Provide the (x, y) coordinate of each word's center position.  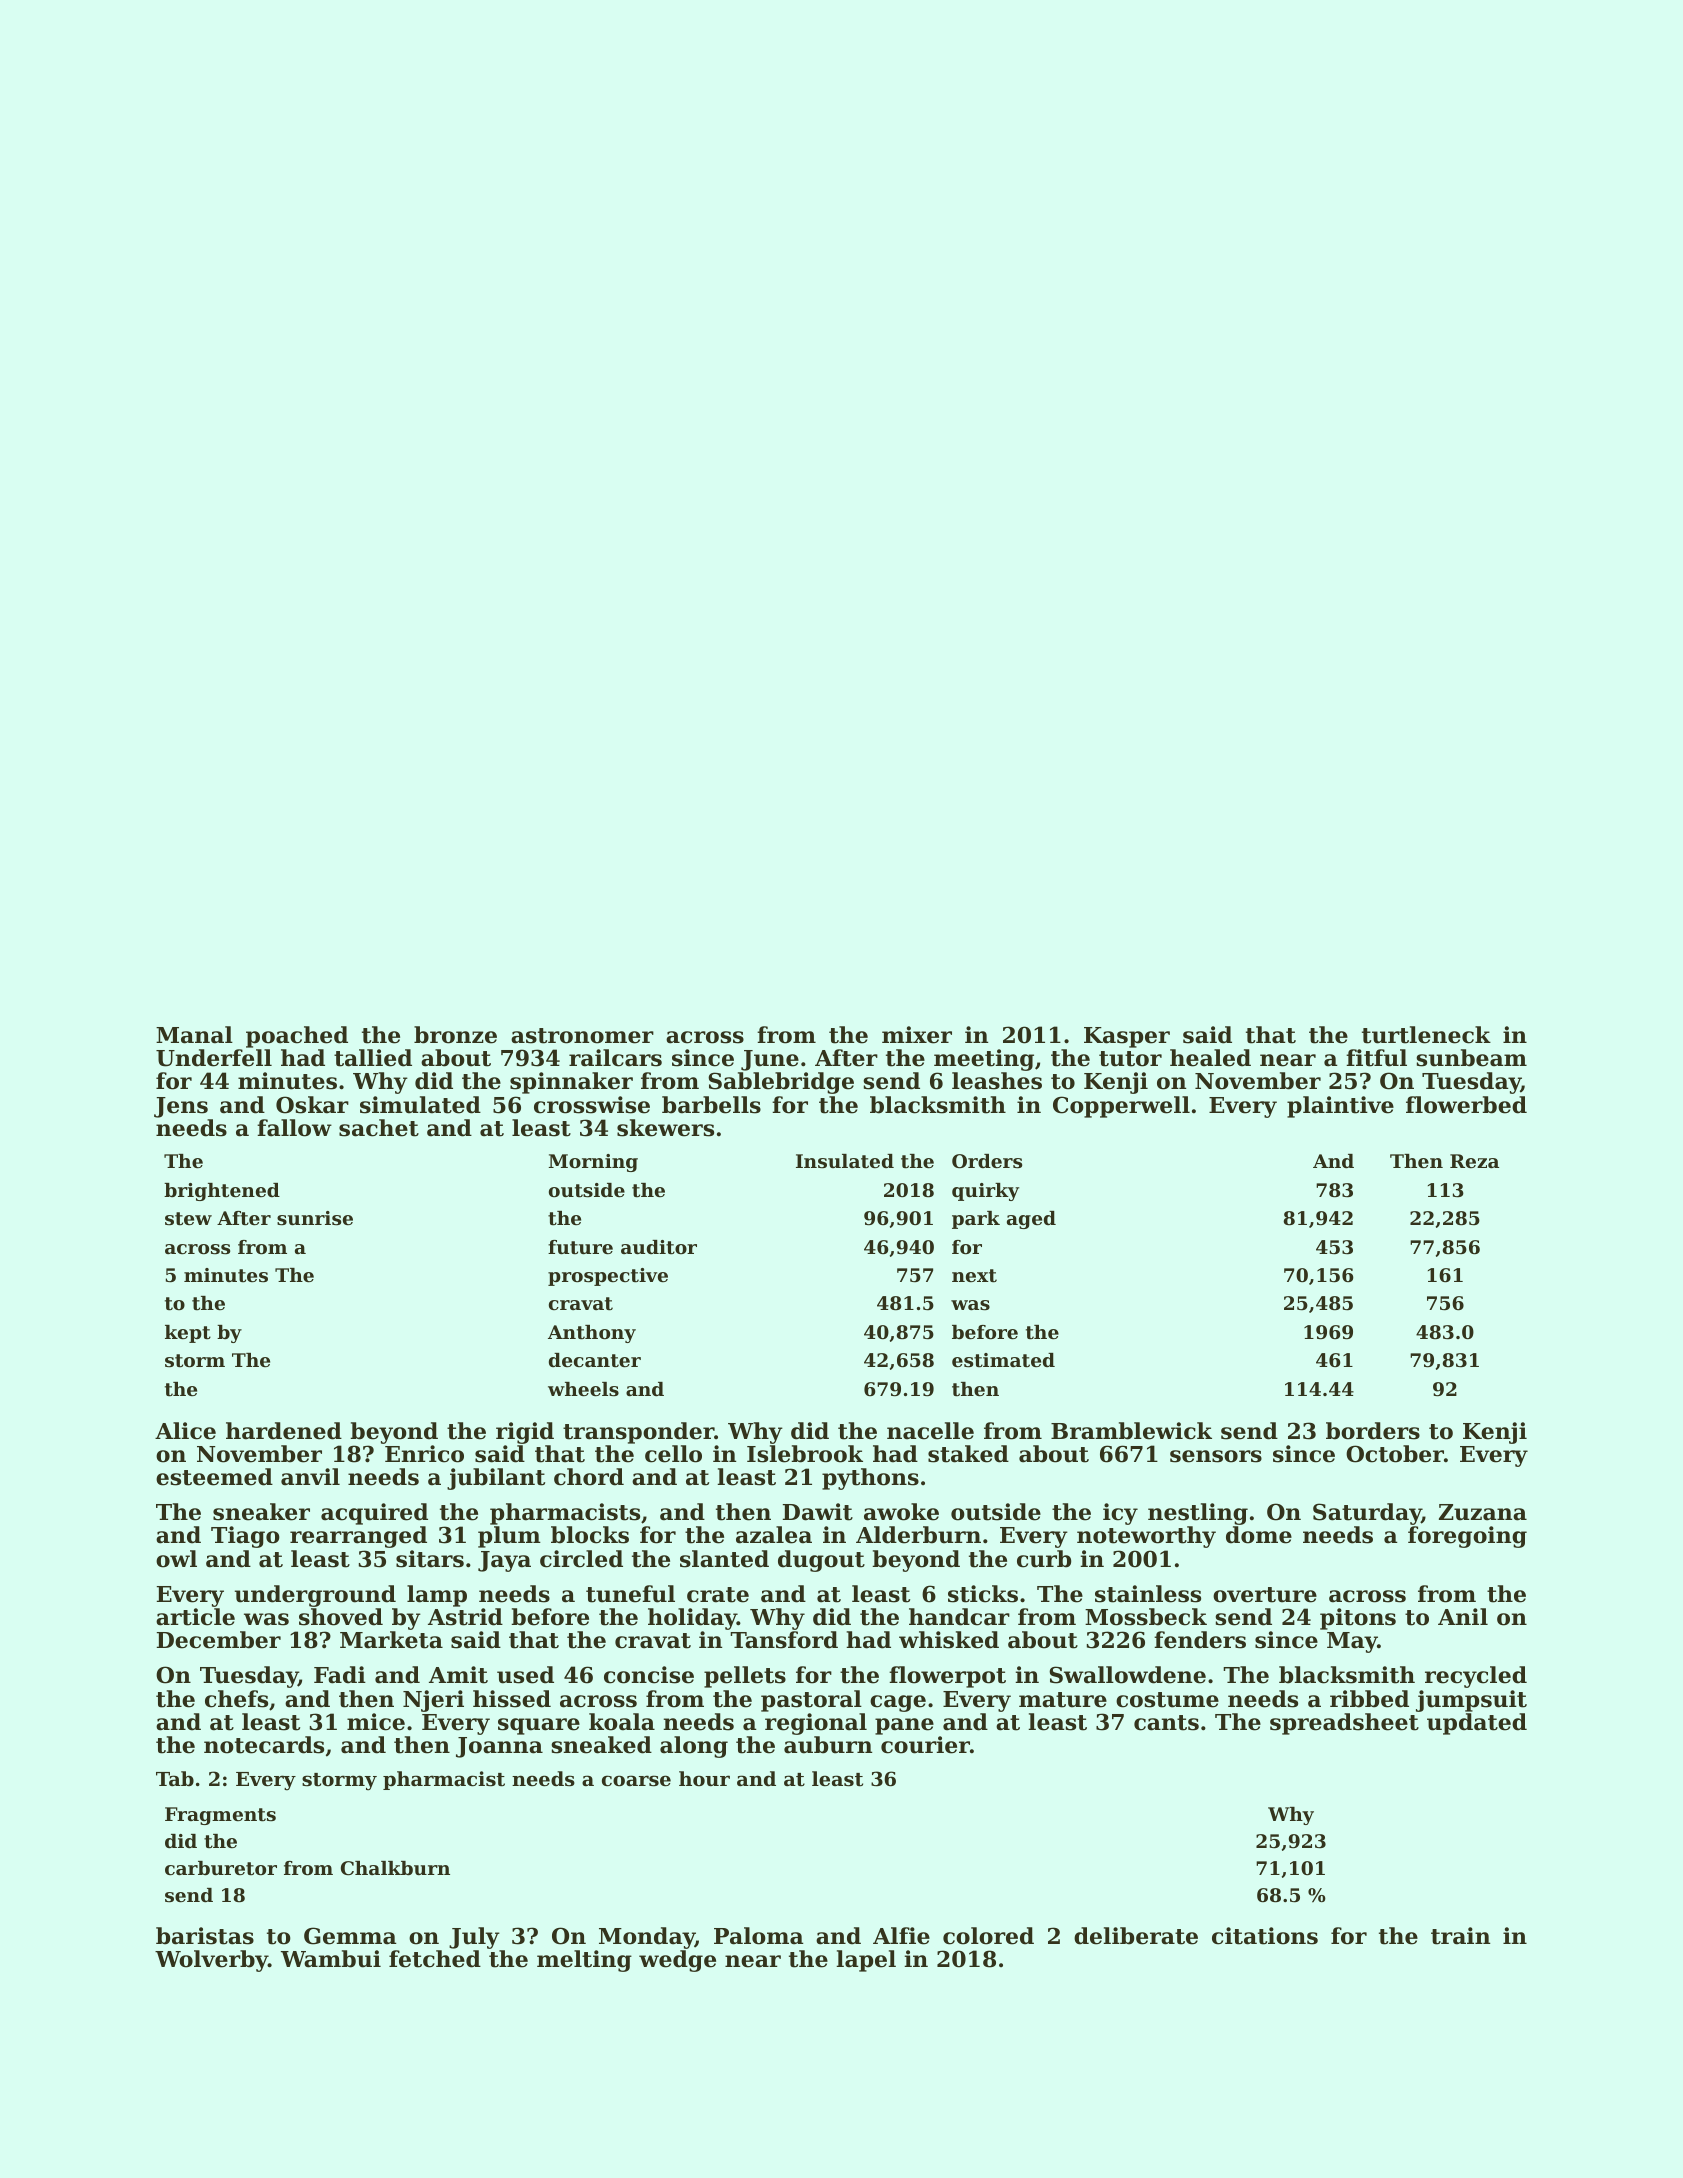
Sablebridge (781, 1083)
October (1395, 1454)
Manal (194, 1035)
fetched (435, 1959)
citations (1265, 1936)
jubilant (496, 1479)
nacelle (930, 1431)
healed (1210, 1058)
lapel (866, 1961)
